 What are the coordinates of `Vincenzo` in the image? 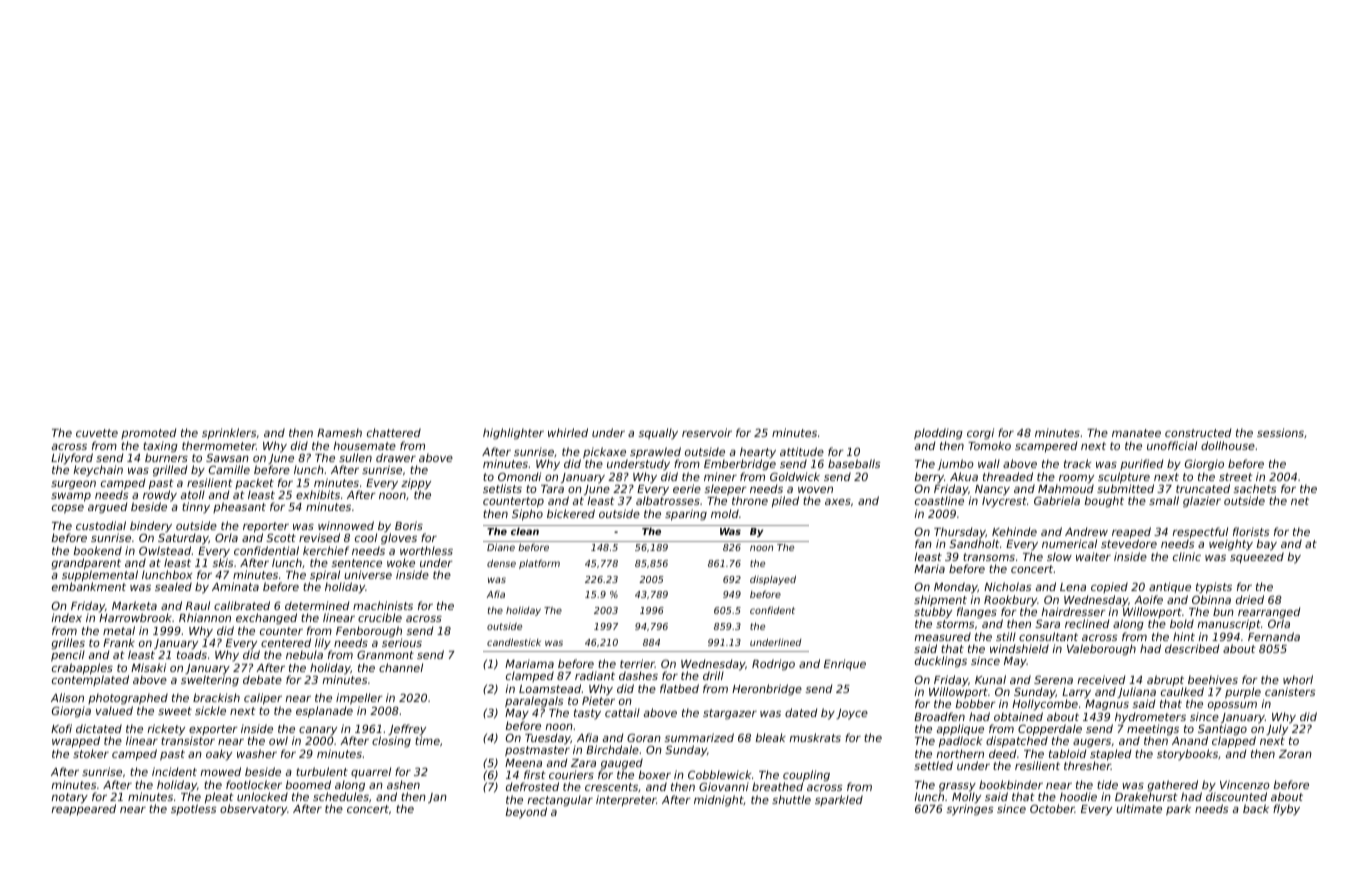 It's located at (1245, 784).
